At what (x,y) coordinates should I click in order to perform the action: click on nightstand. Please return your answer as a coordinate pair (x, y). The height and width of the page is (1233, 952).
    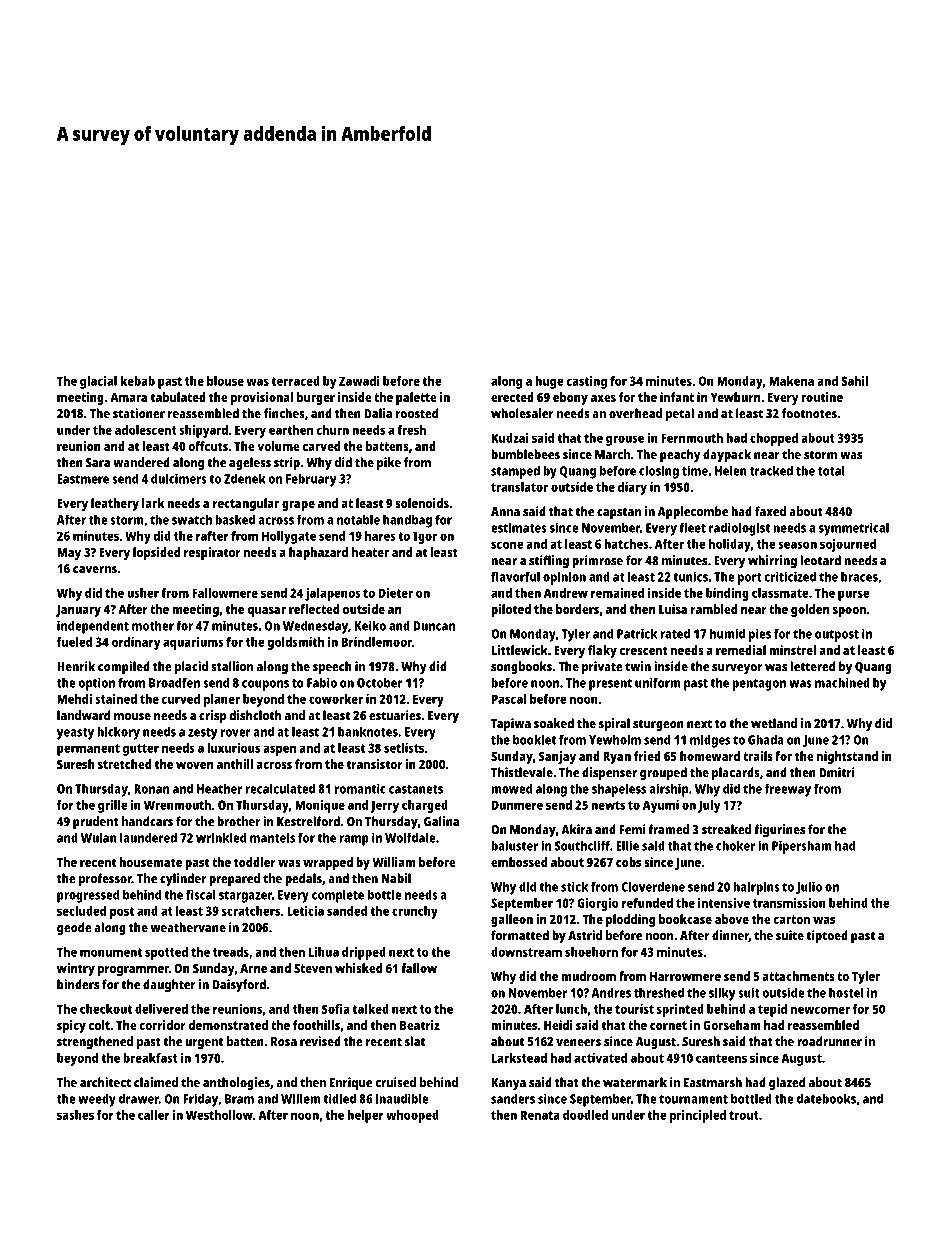
    Looking at the image, I should click on (847, 757).
